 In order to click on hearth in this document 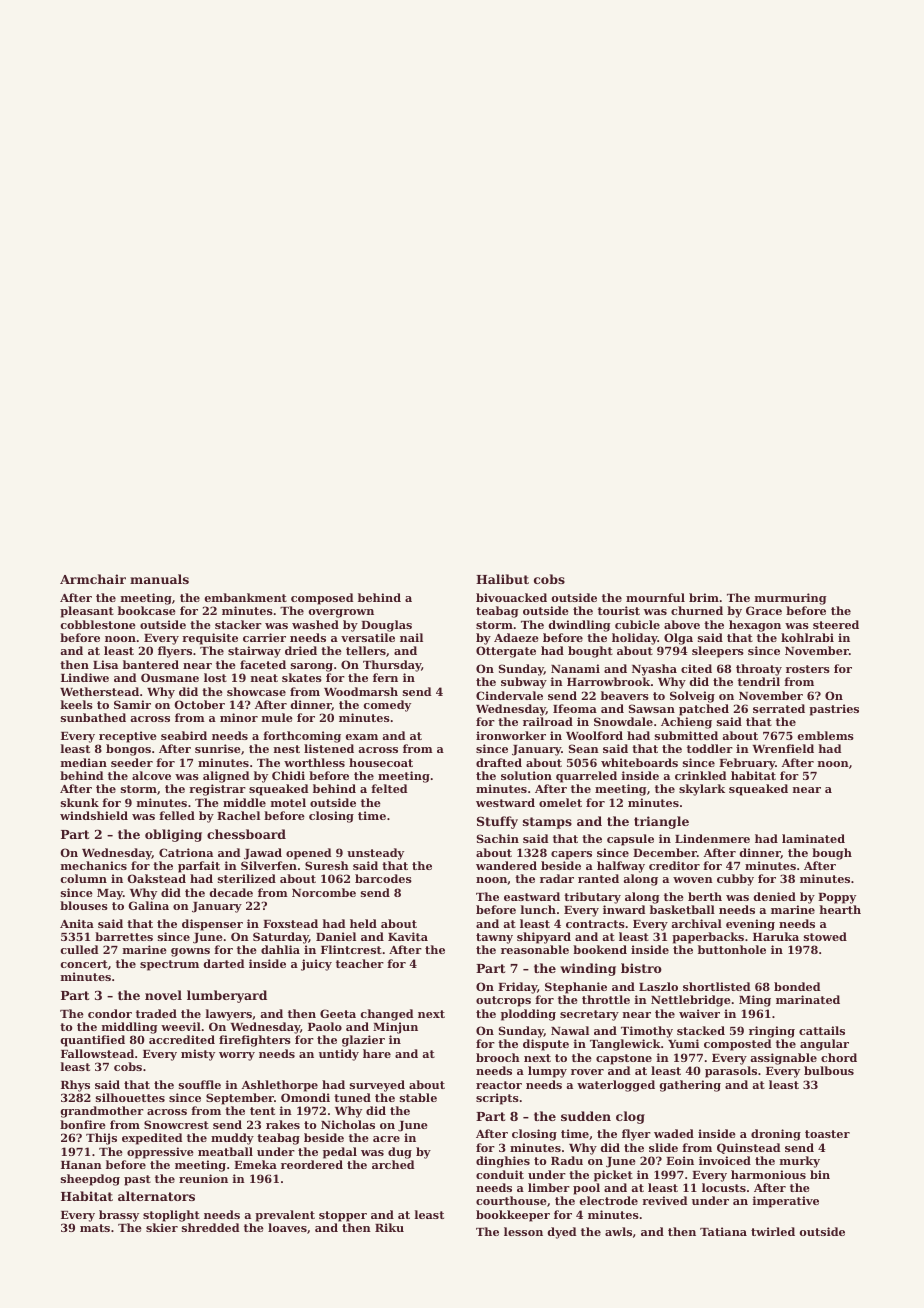, I will do `click(840, 909)`.
